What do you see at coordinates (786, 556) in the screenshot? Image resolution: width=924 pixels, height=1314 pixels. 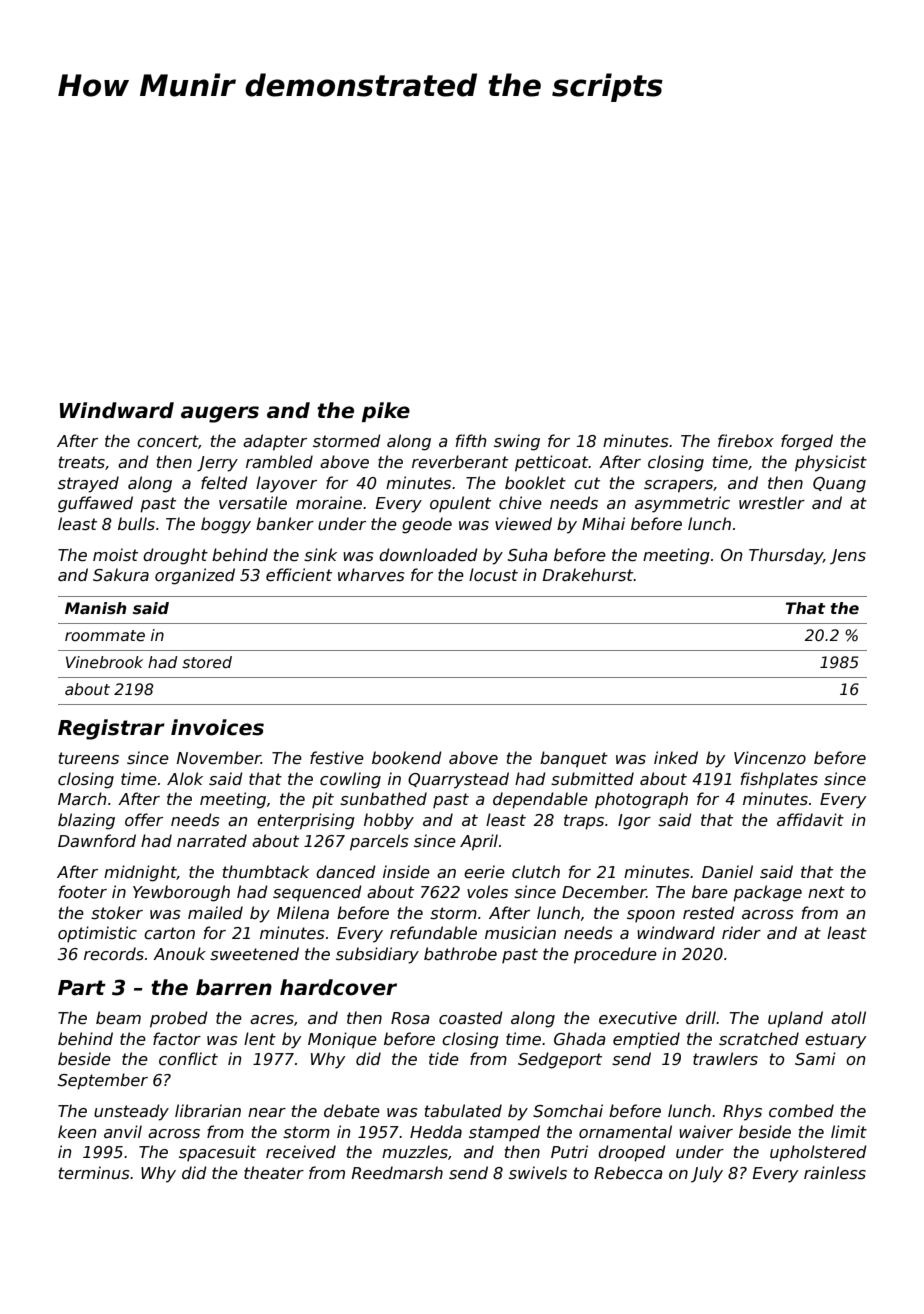 I see `Thursday` at bounding box center [786, 556].
